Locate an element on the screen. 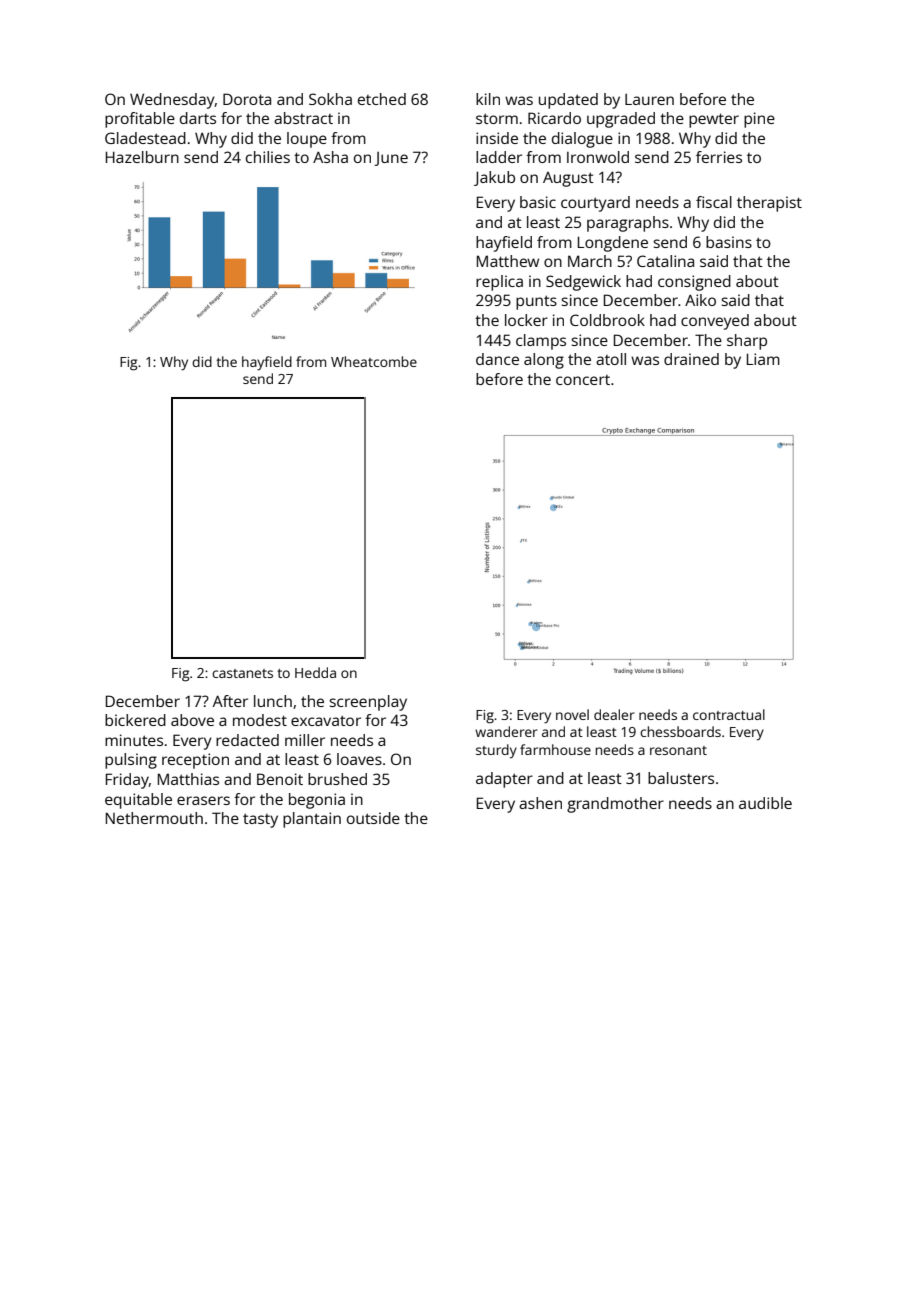 The width and height of the screenshot is (908, 1316). dance is located at coordinates (497, 359).
